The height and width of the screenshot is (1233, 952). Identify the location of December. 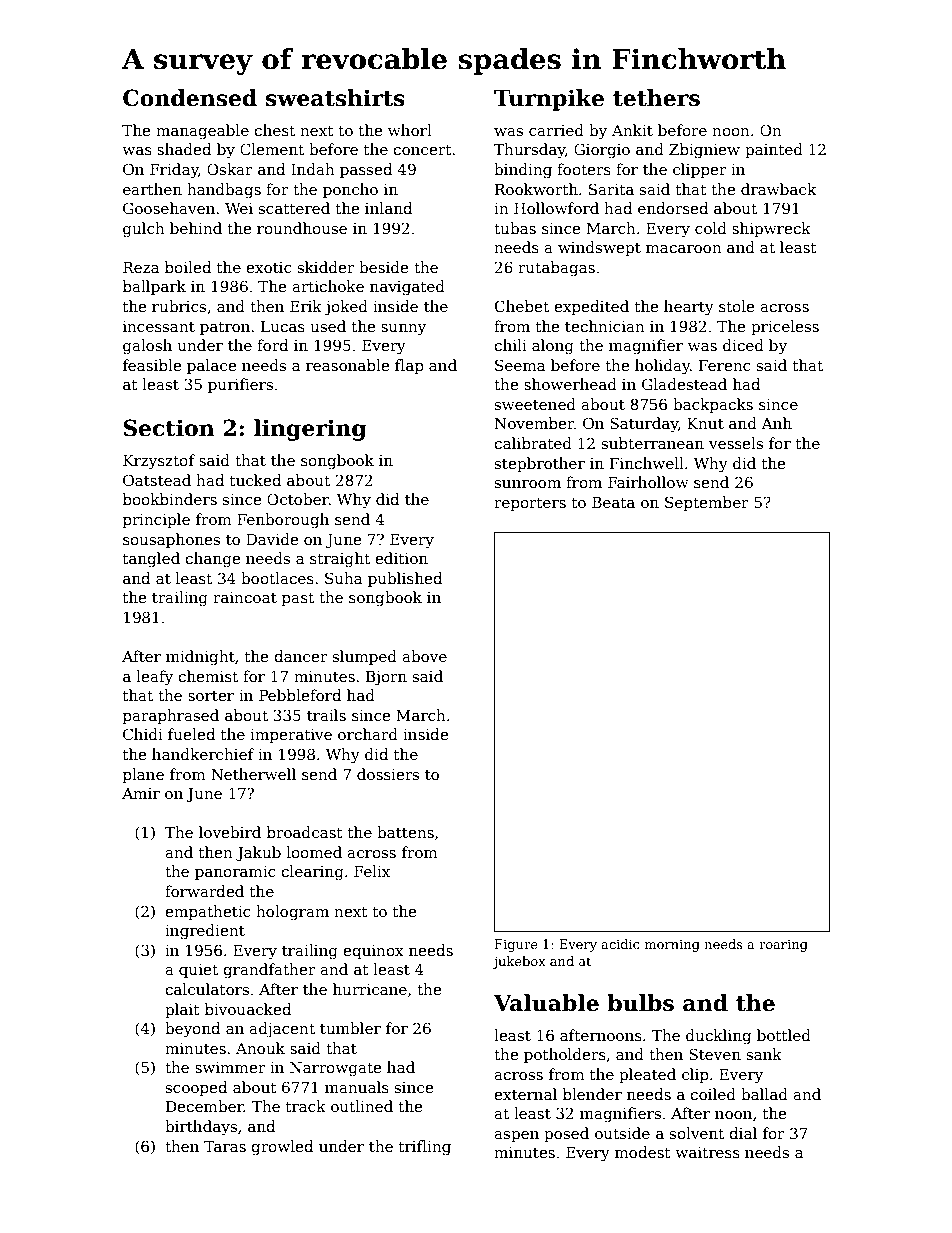
(205, 1106).
